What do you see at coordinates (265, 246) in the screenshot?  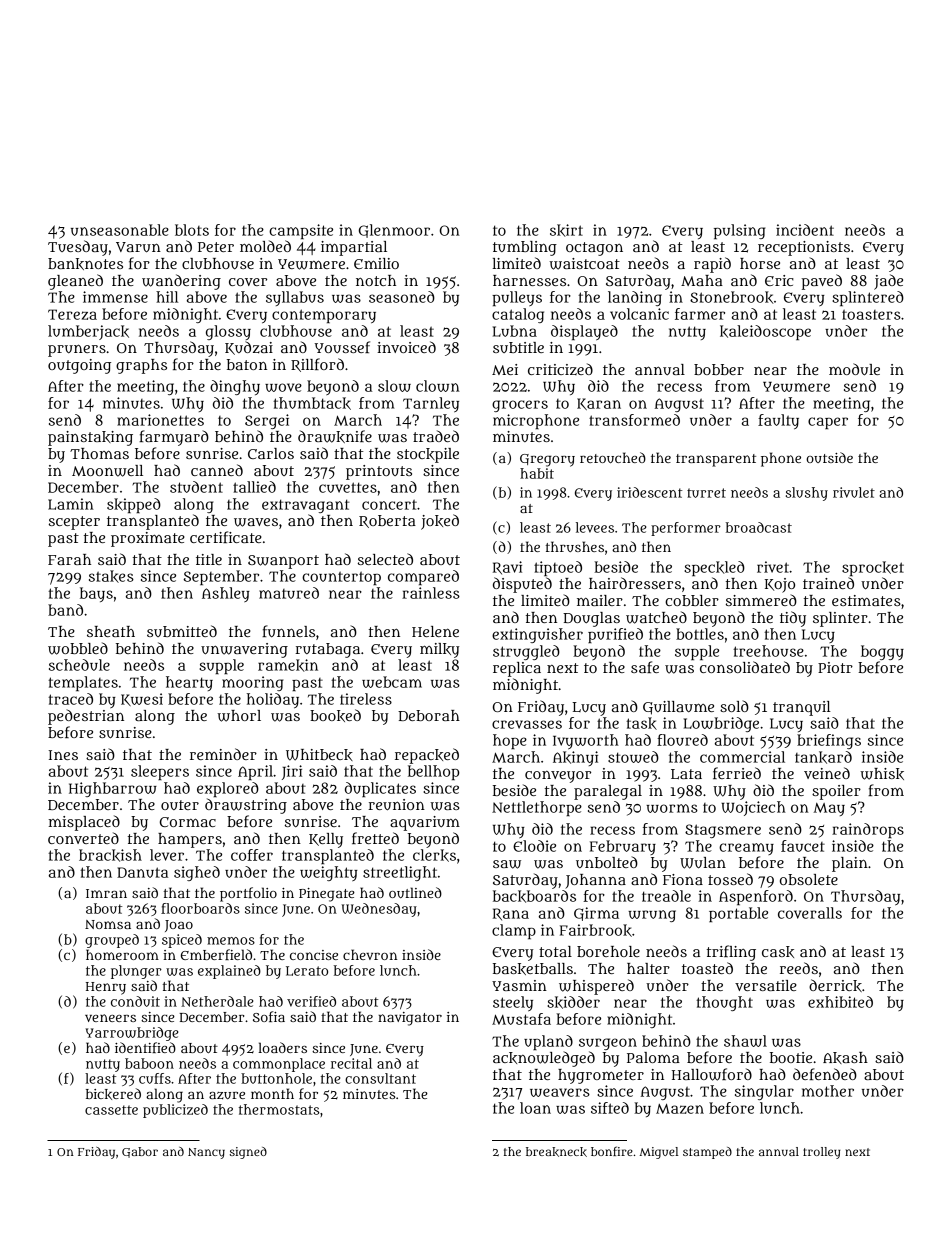 I see `molded` at bounding box center [265, 246].
